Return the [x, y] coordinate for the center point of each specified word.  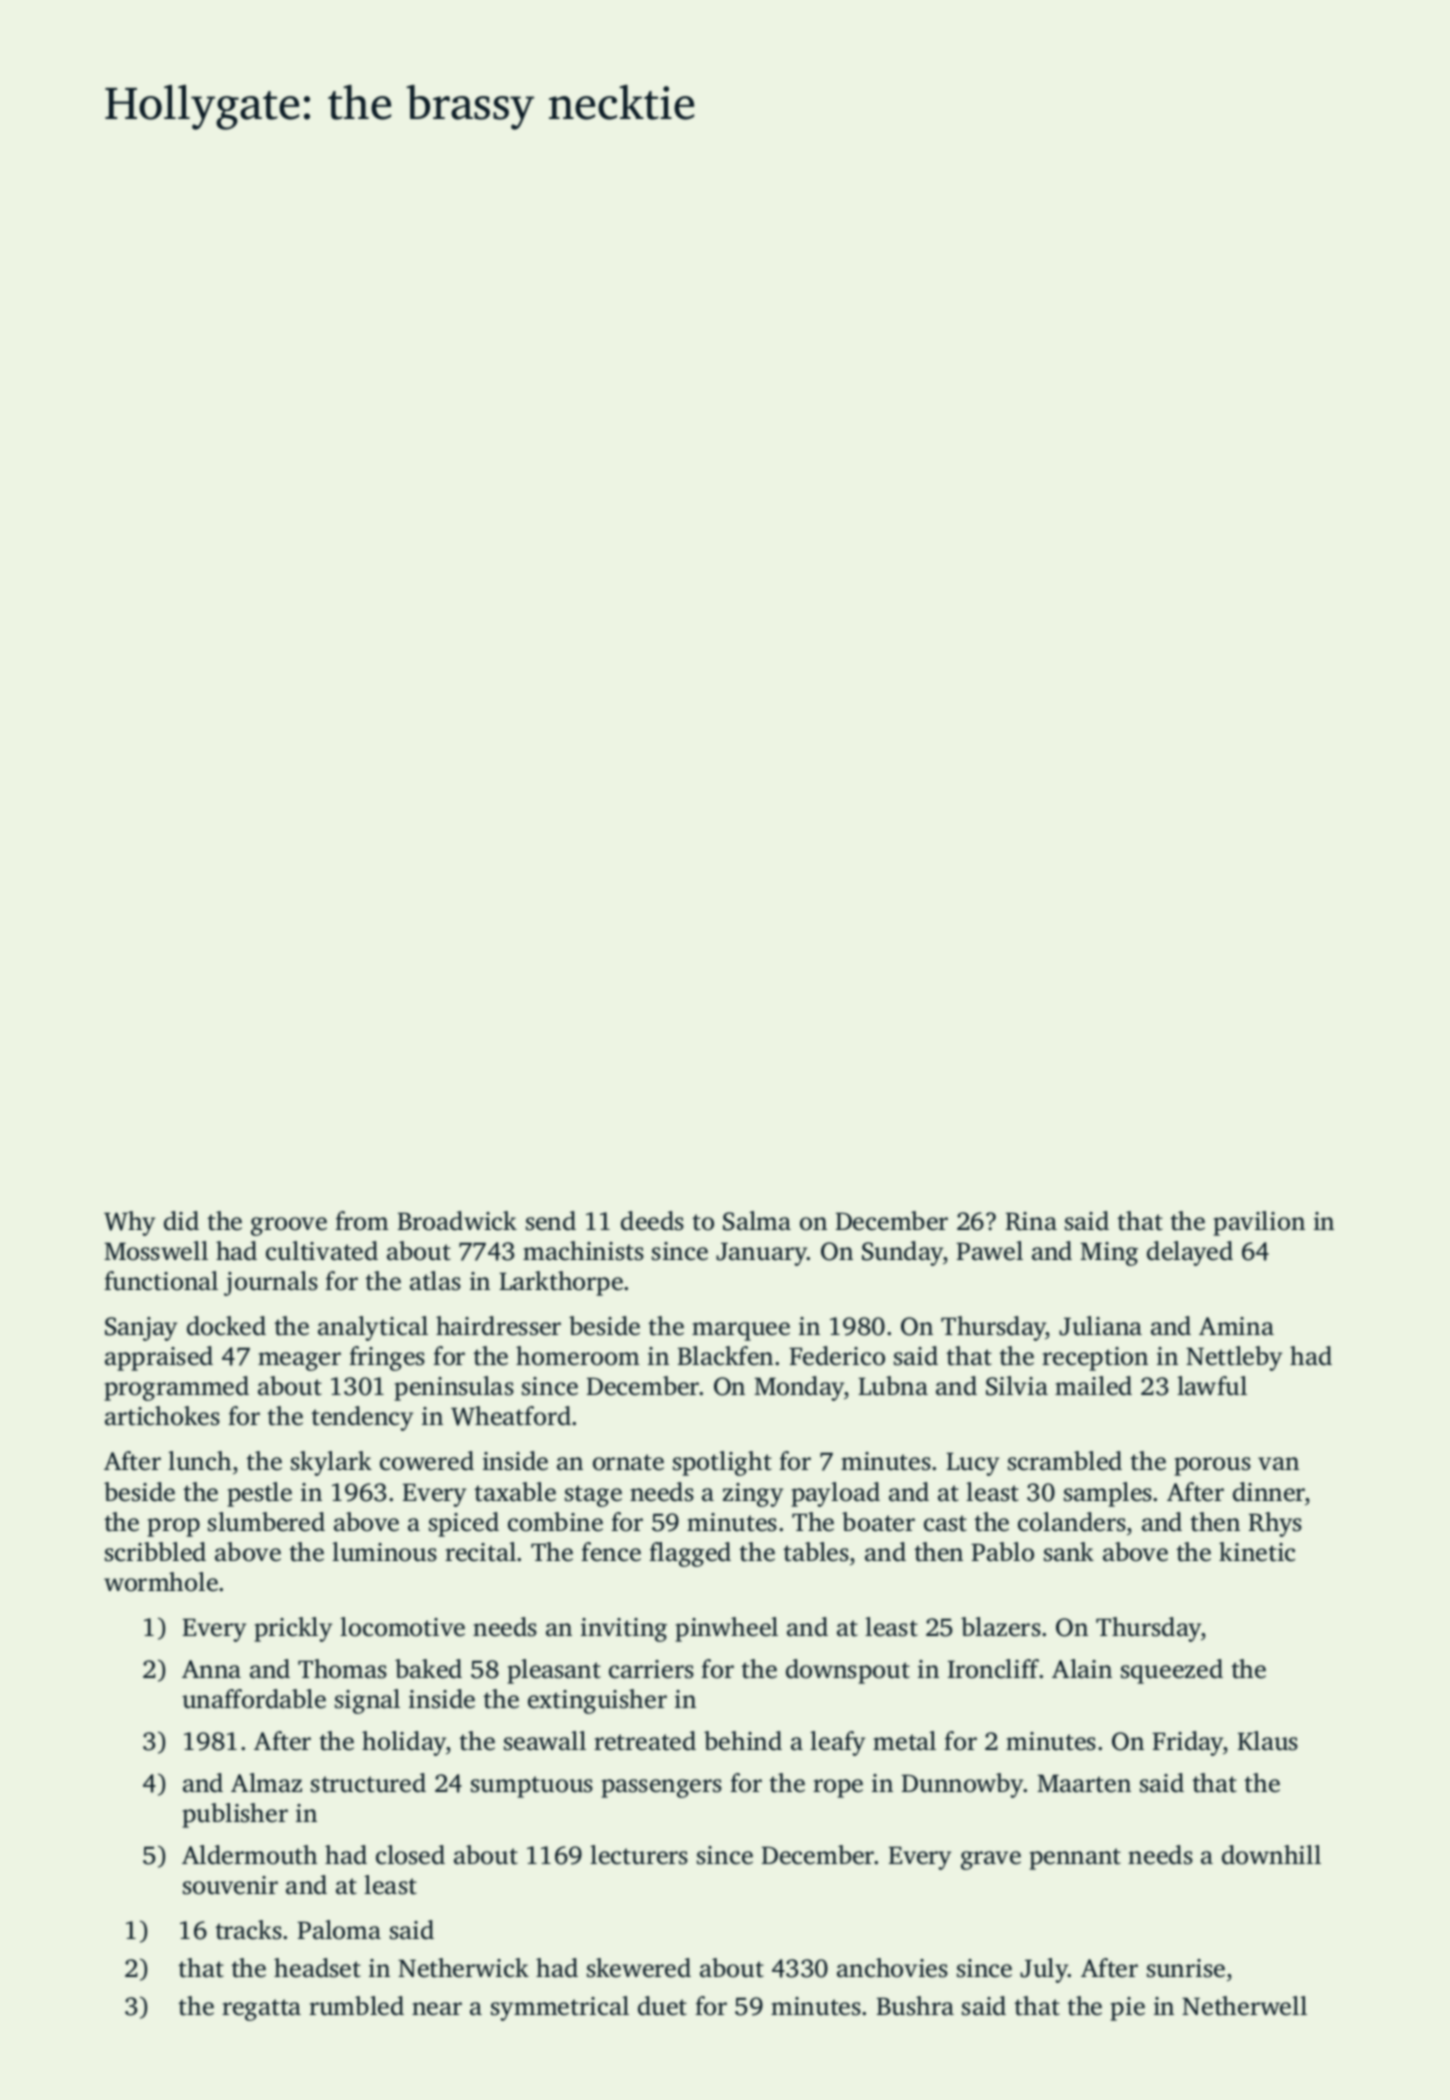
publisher [235, 1815]
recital [480, 1552]
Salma [757, 1221]
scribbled [155, 1552]
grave [991, 1860]
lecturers [639, 1855]
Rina [1031, 1221]
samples [1108, 1494]
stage [593, 1496]
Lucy [972, 1464]
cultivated [322, 1251]
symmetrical [560, 2008]
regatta [261, 2010]
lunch [199, 1461]
